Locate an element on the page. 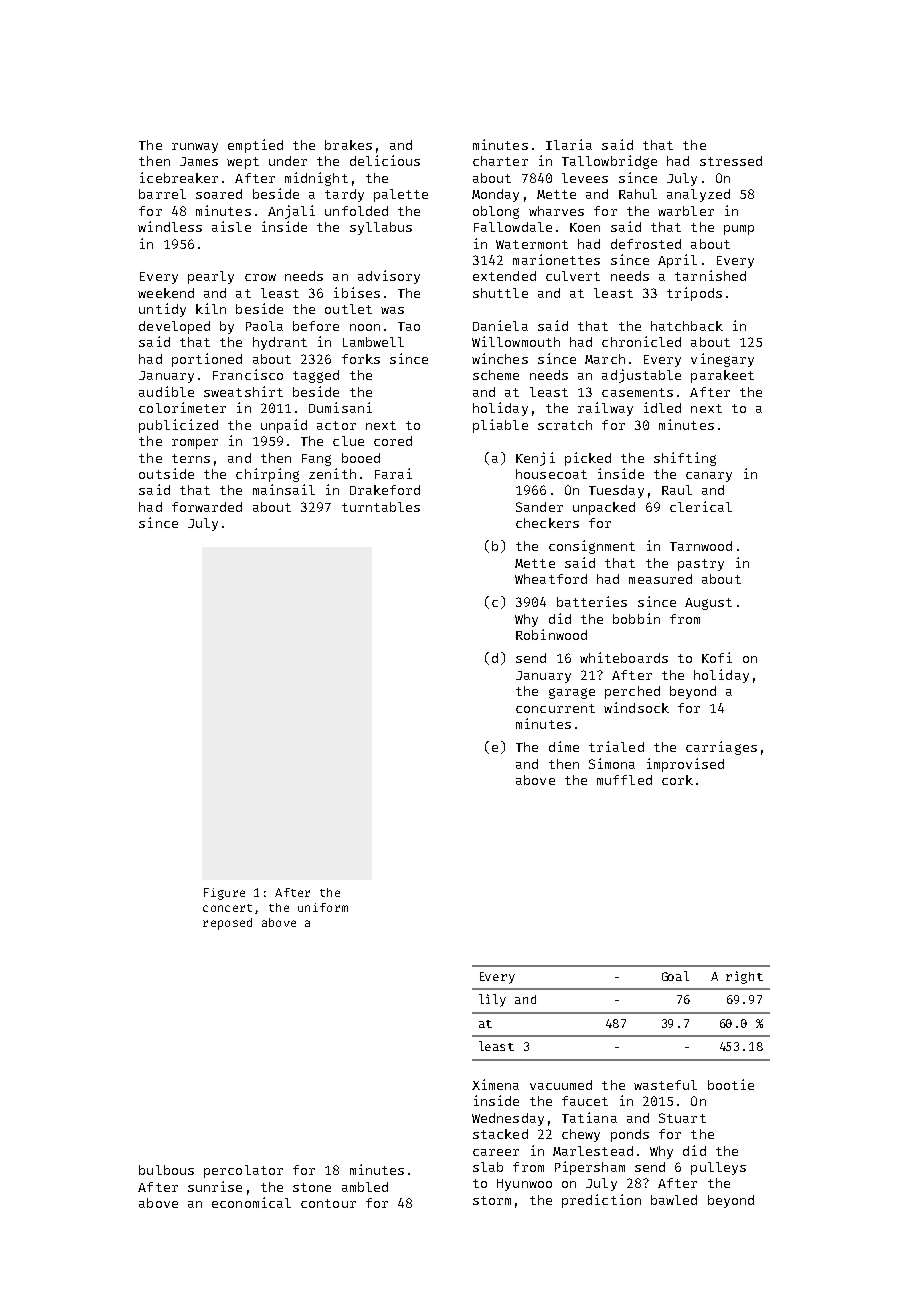 This image has height=1316, width=908. pliable is located at coordinates (500, 426).
